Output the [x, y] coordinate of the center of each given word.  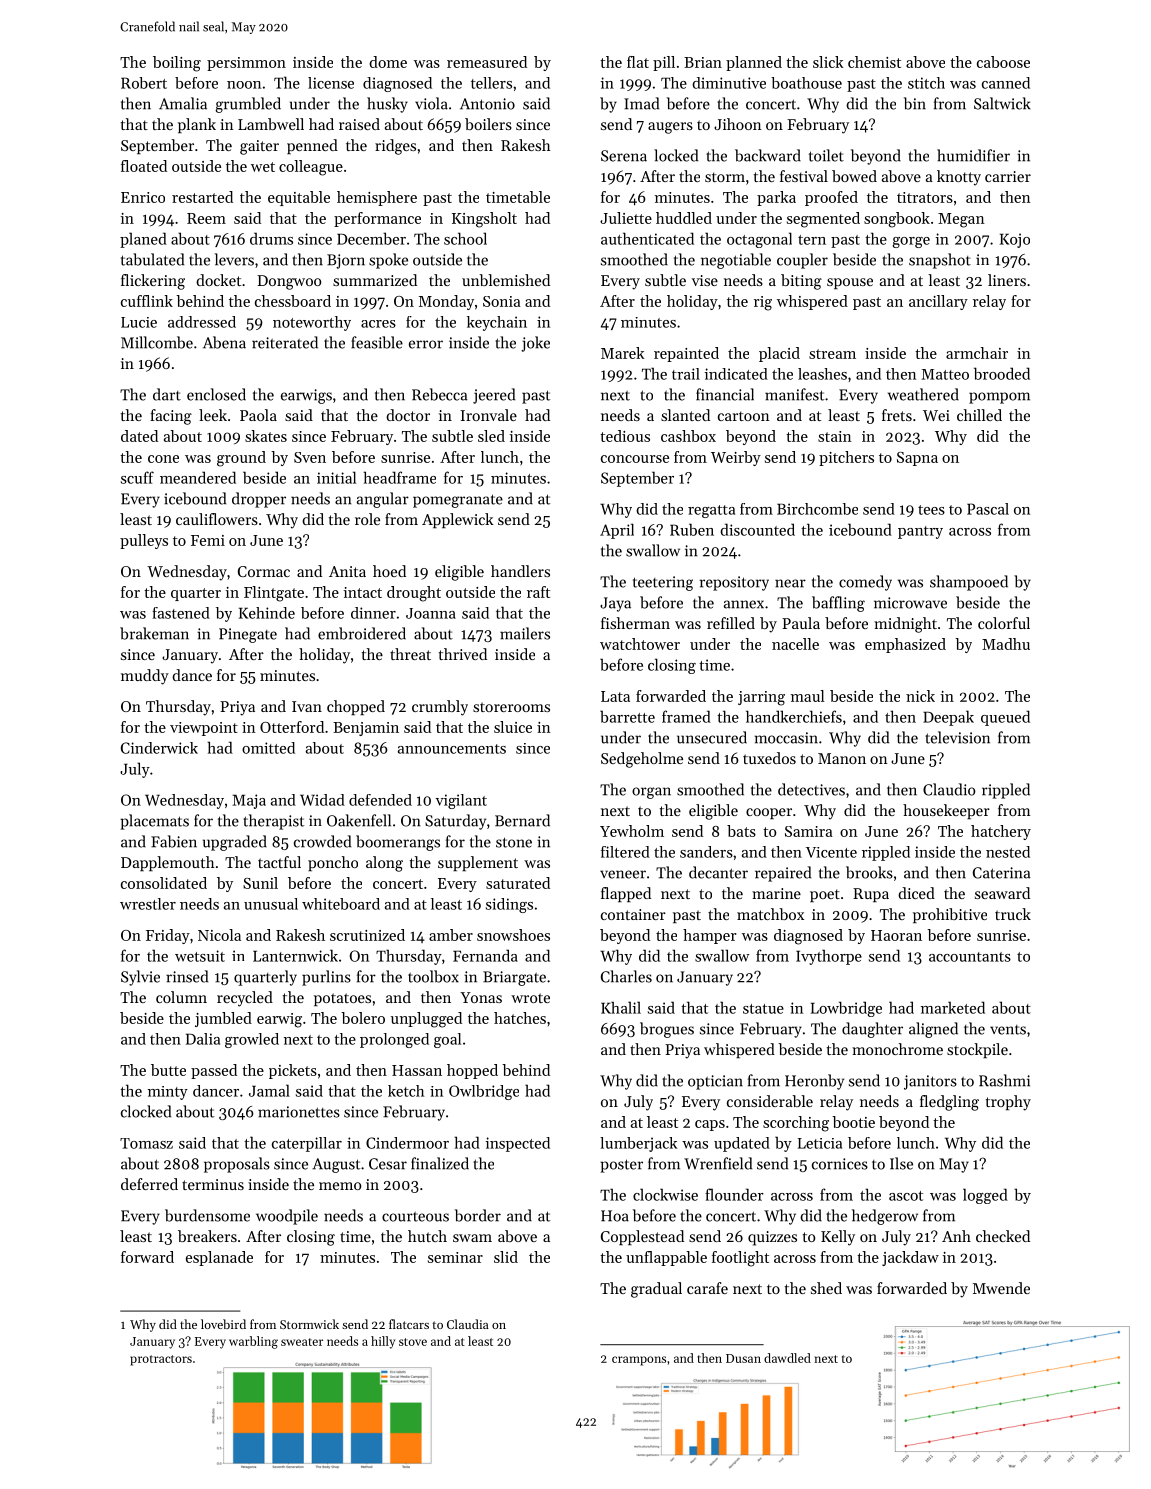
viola [431, 103]
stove [413, 1342]
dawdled [787, 1358]
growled [252, 1040]
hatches [520, 1018]
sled [491, 436]
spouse [850, 283]
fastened [181, 613]
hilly [383, 1342]
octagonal [759, 240]
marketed [953, 1007]
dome [388, 62]
